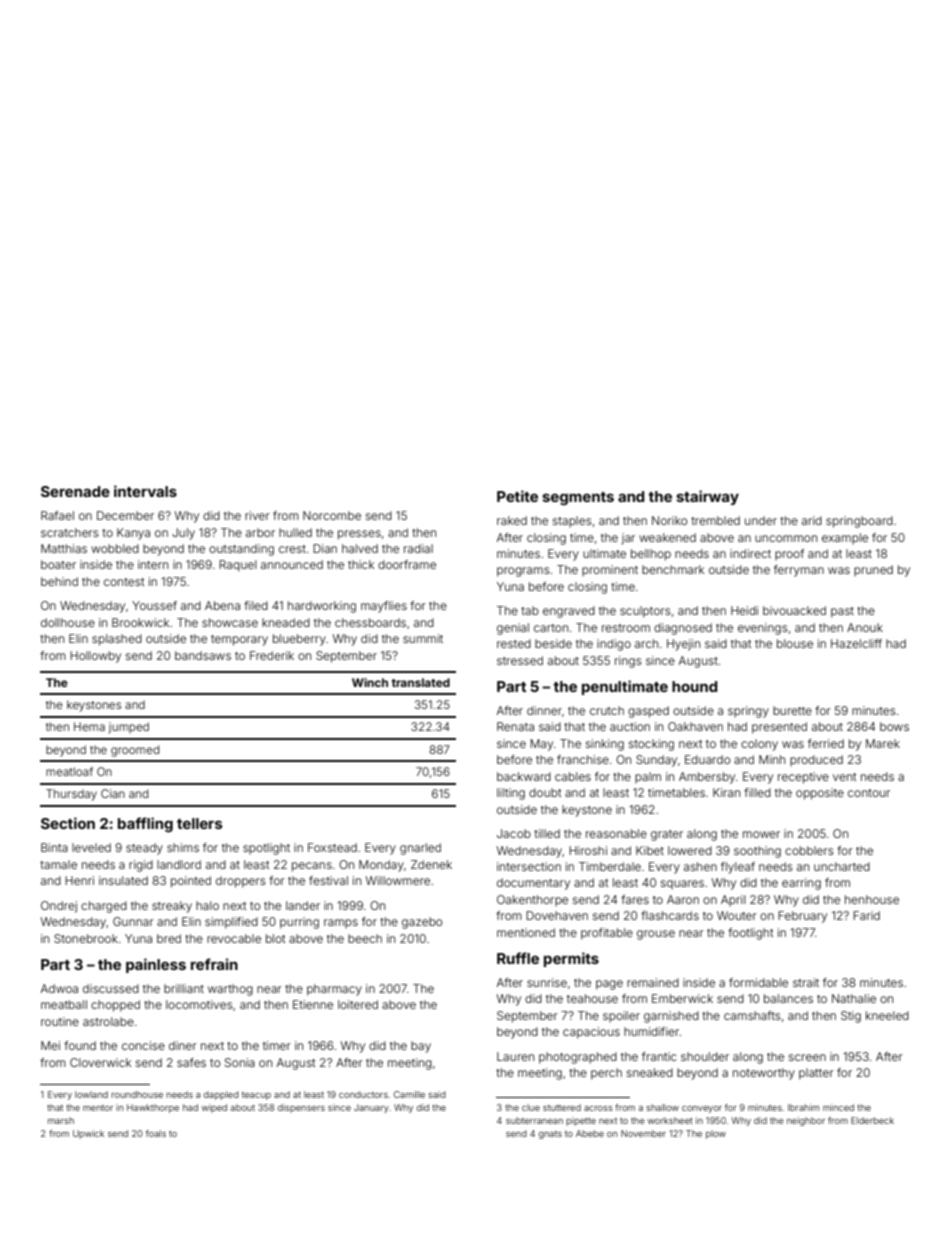 This screenshot has height=1233, width=952. Describe the element at coordinates (517, 496) in the screenshot. I see `Petite` at that location.
